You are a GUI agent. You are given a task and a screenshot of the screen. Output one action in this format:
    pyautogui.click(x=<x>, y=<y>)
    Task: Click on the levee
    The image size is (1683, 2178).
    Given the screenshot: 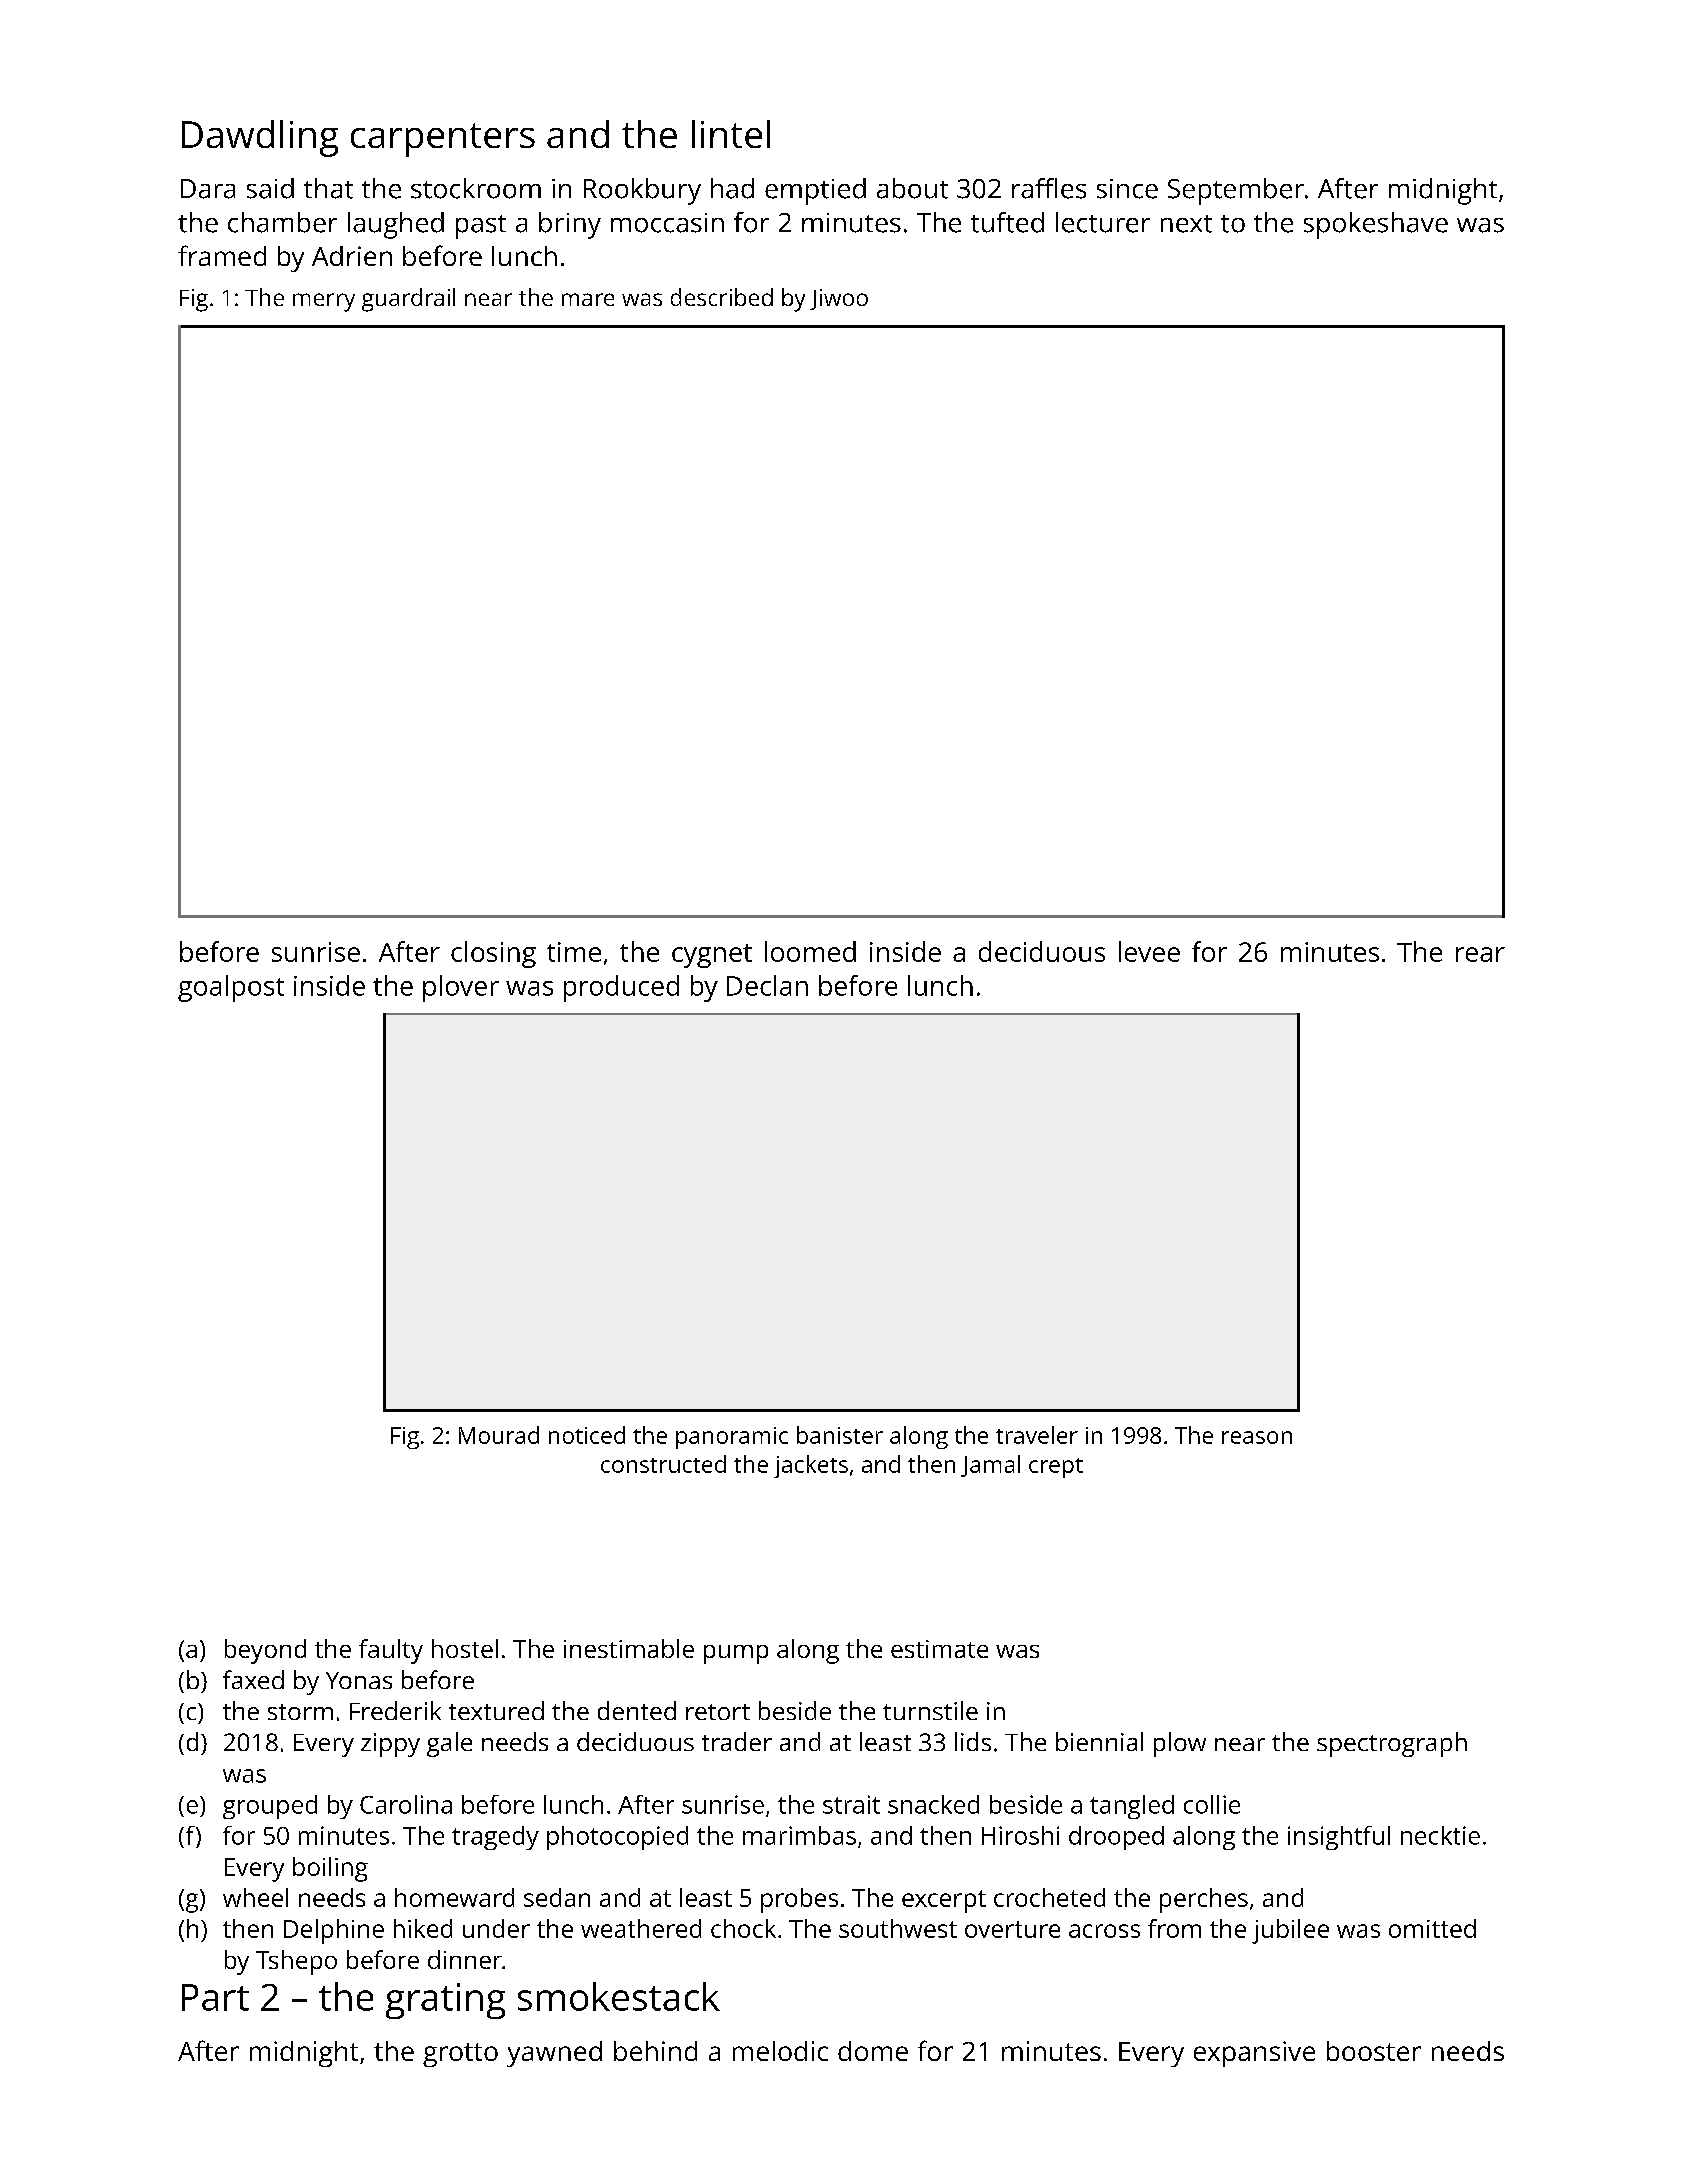 What is the action you would take?
    pyautogui.click(x=1149, y=951)
